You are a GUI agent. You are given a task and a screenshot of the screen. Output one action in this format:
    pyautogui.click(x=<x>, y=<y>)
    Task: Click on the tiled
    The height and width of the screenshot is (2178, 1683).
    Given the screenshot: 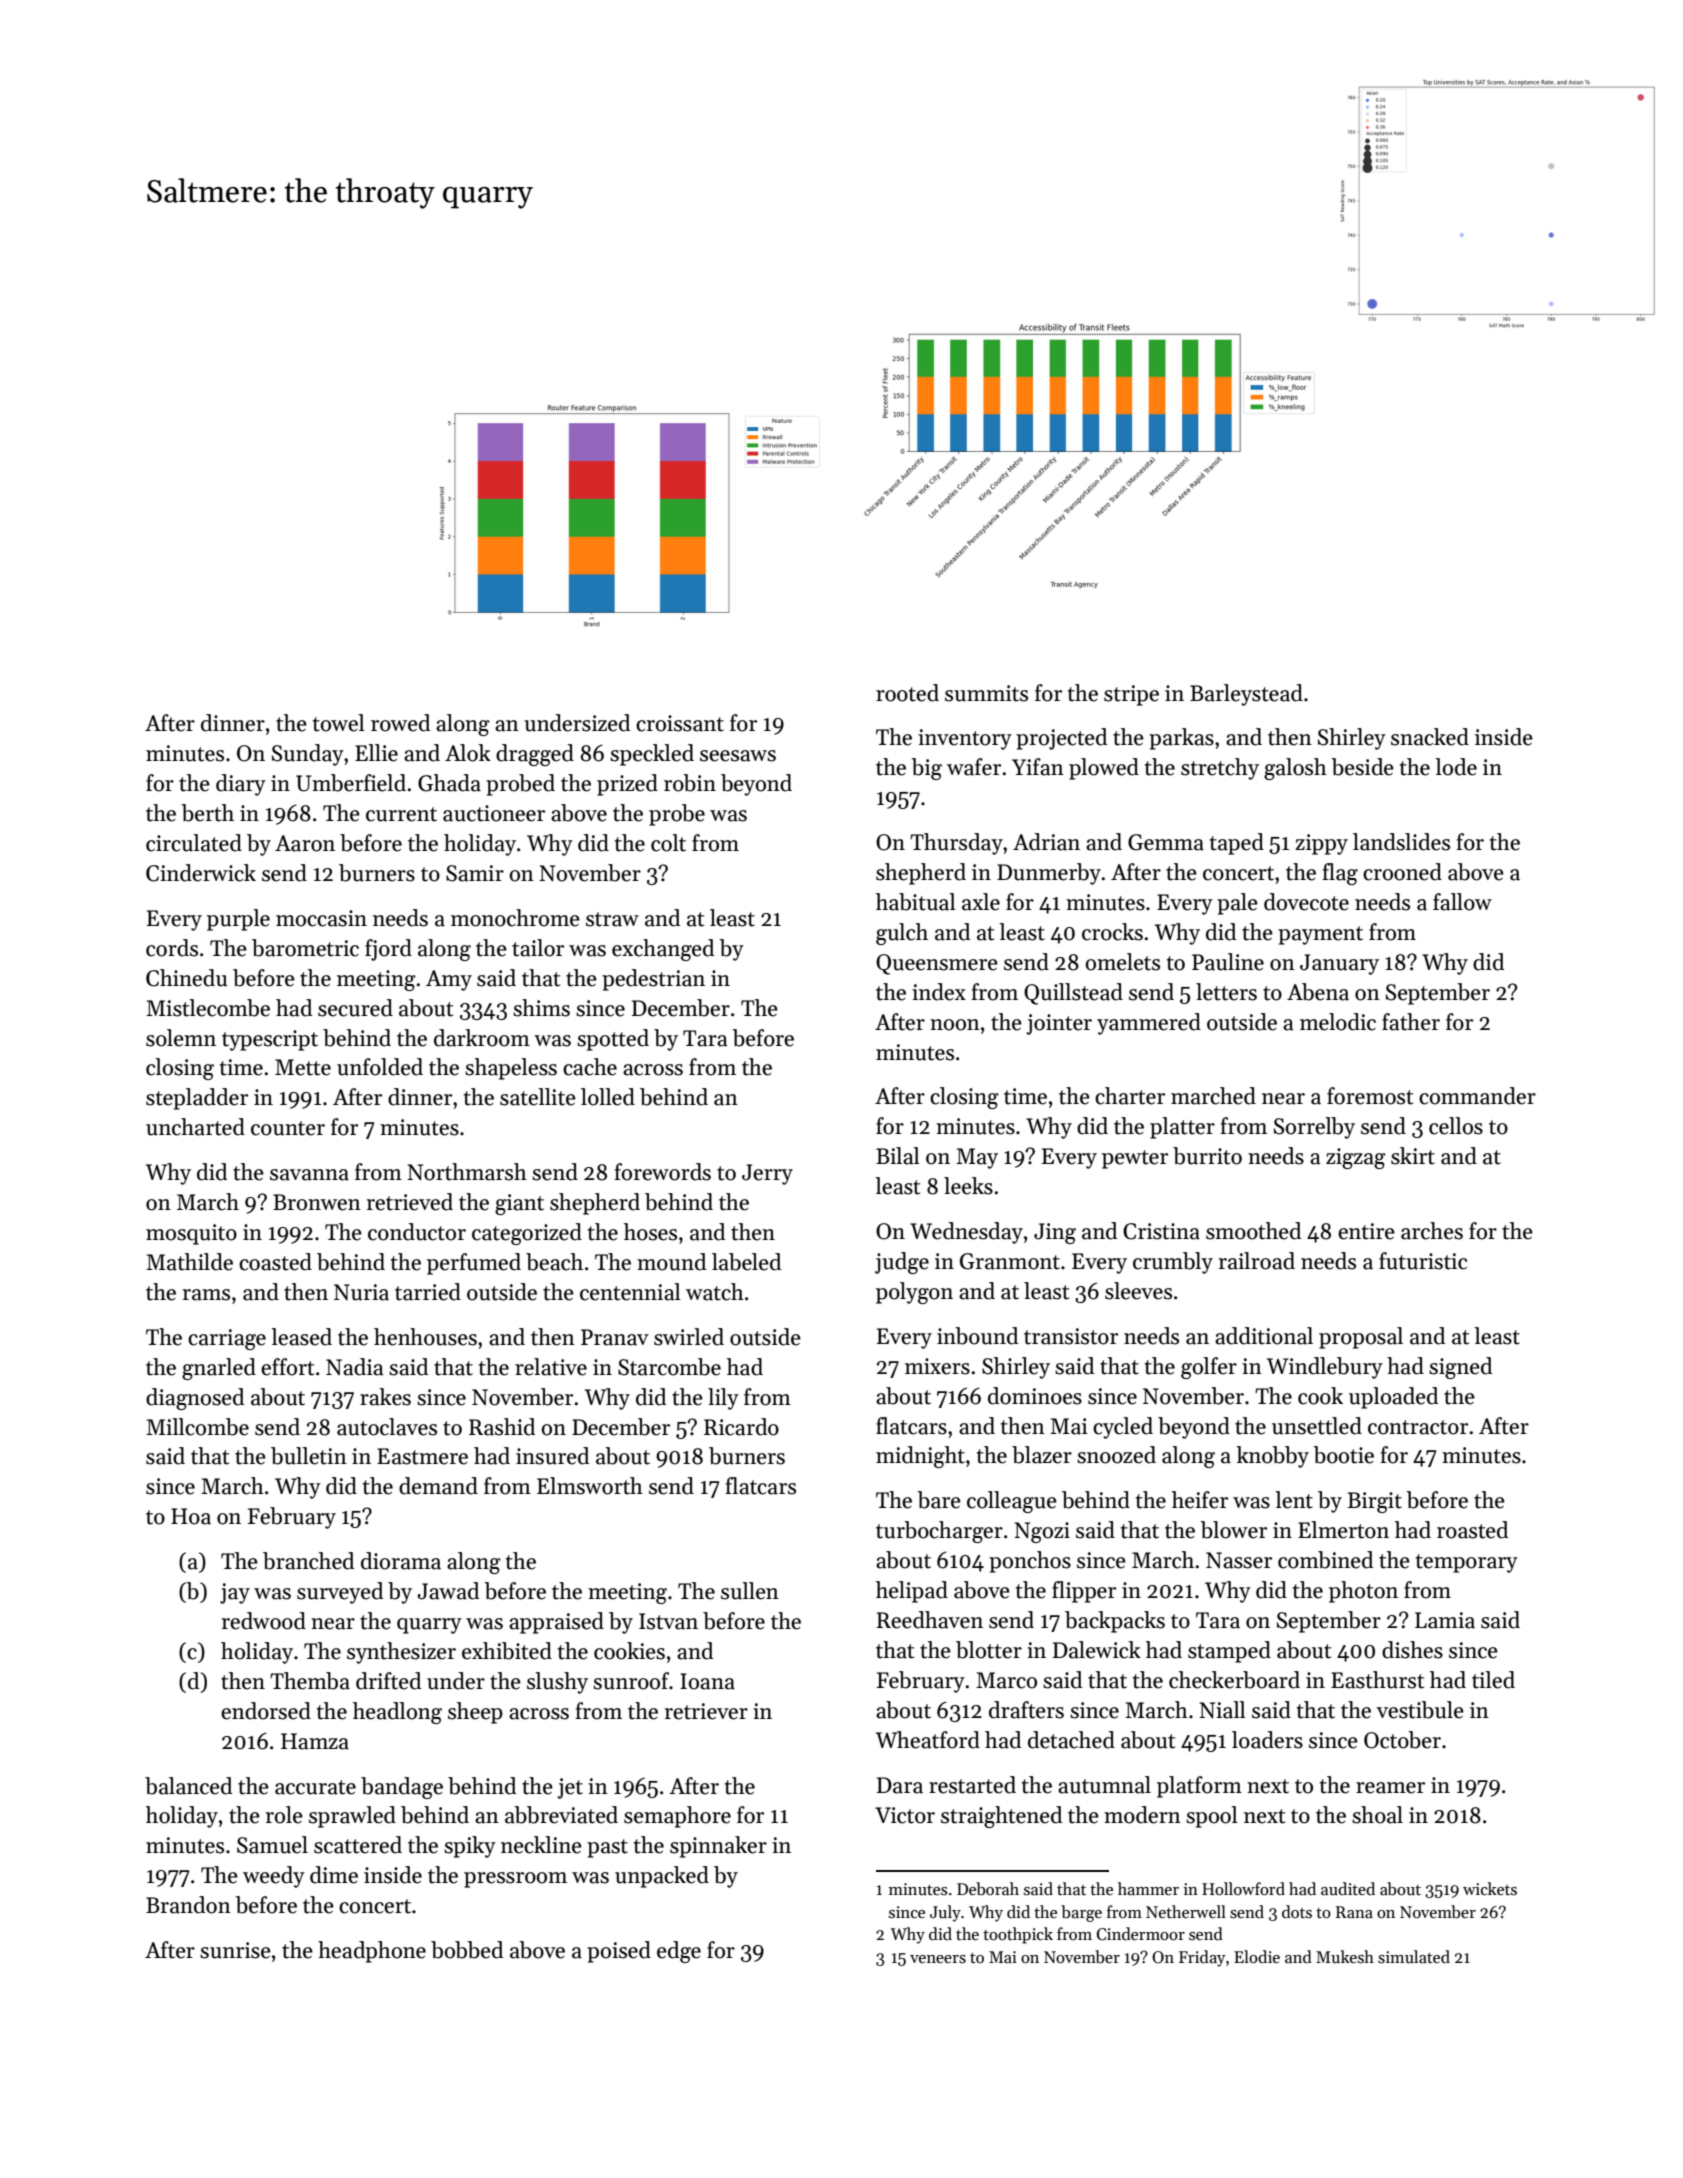 What is the action you would take?
    pyautogui.click(x=1493, y=1680)
